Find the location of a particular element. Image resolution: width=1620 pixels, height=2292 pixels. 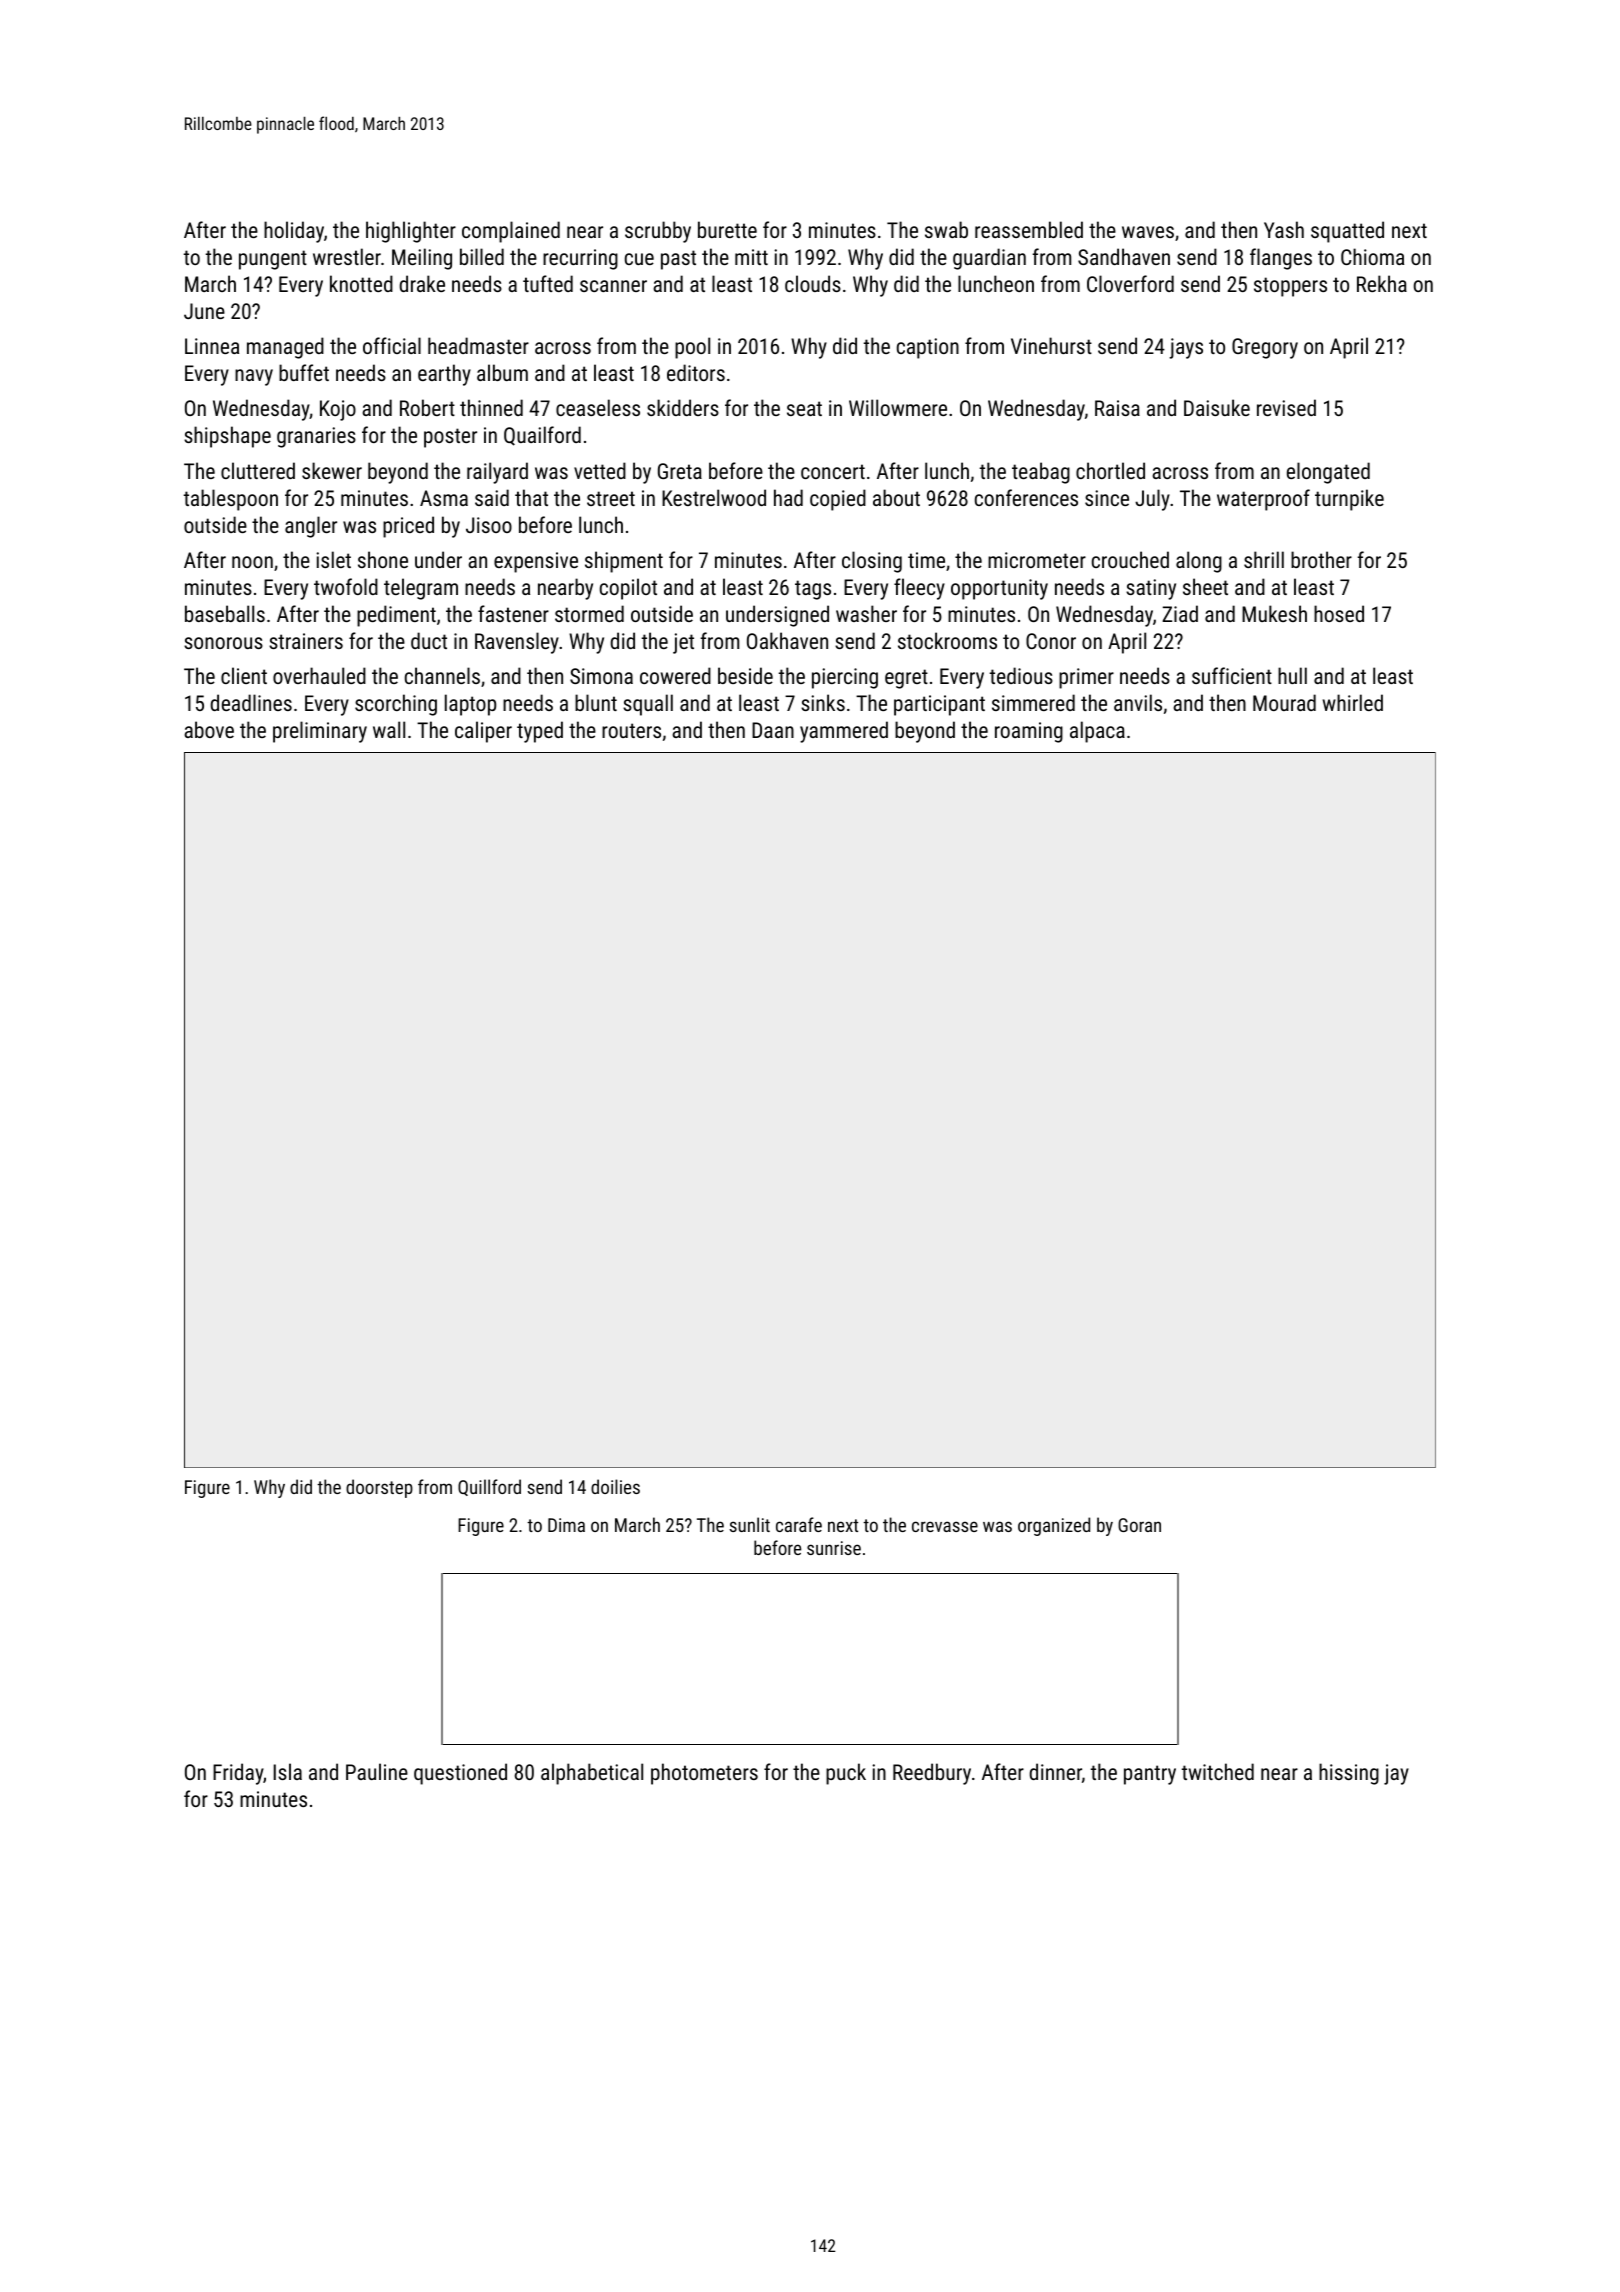

doorstep is located at coordinates (379, 1488).
